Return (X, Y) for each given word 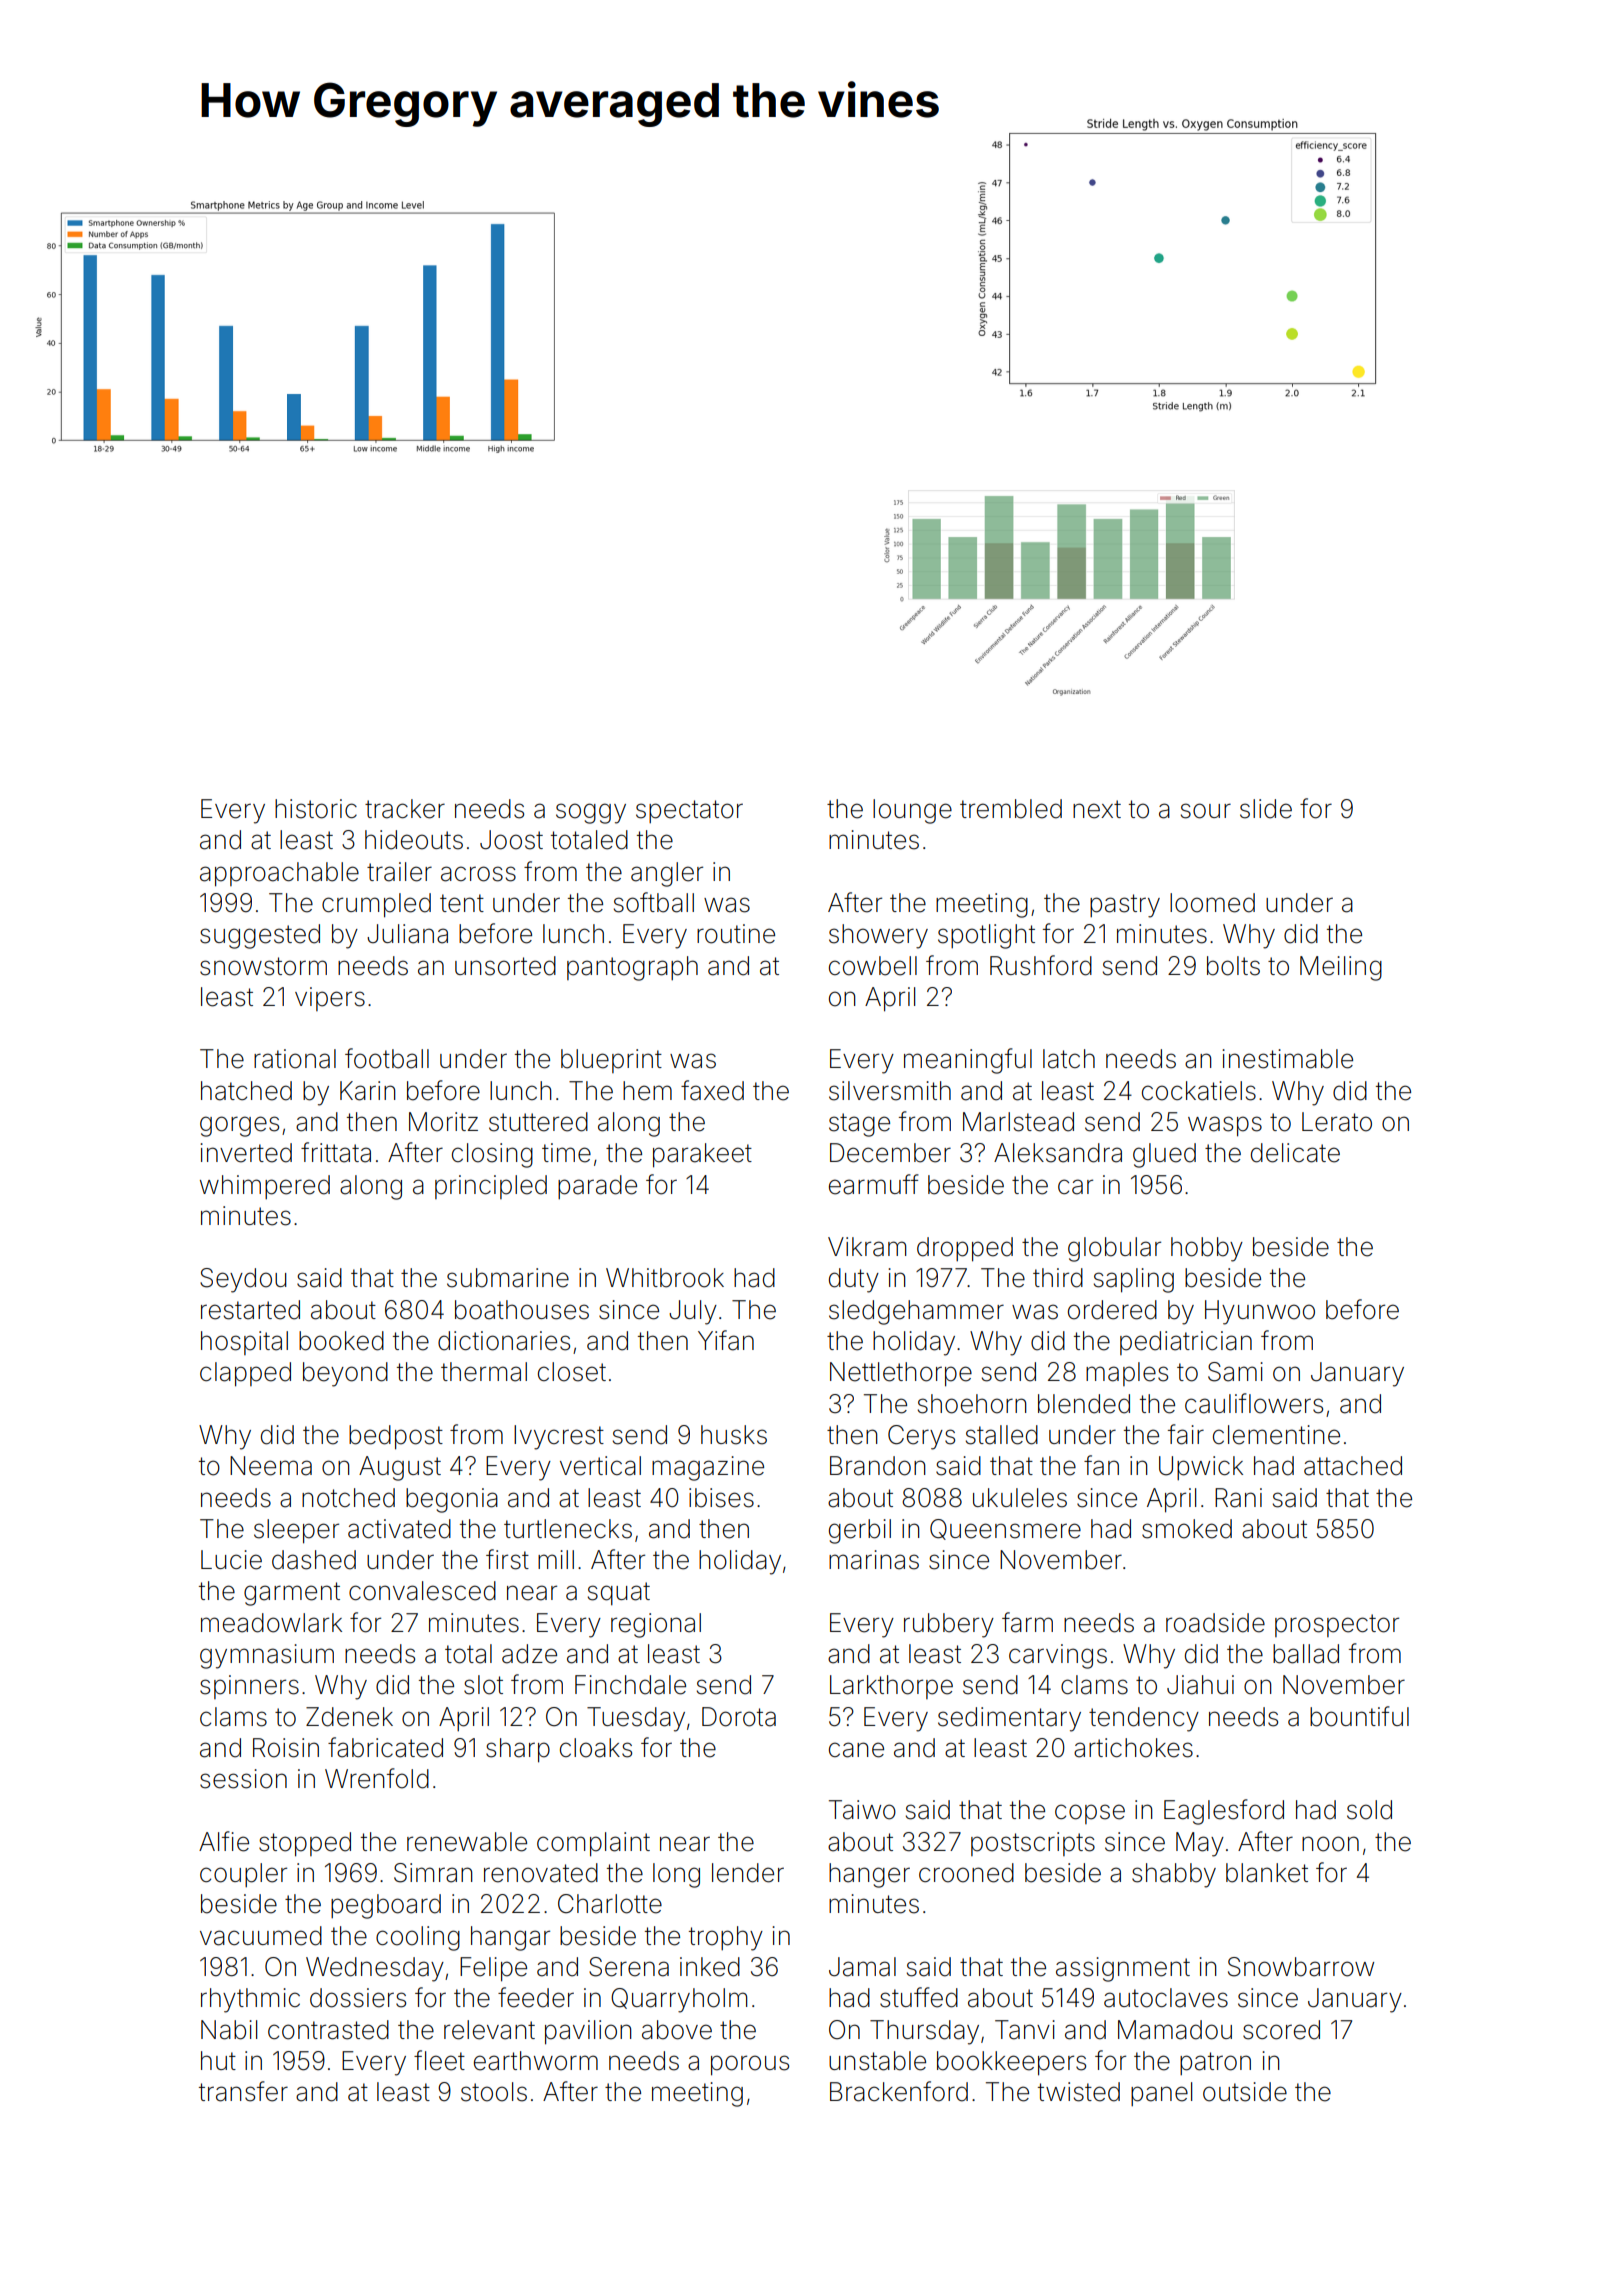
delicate (1295, 1153)
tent (462, 903)
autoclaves (1166, 1998)
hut (218, 2060)
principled (491, 1187)
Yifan (726, 1340)
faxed (712, 1090)
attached (1353, 1466)
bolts (1233, 966)
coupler (243, 1875)
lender (748, 1873)
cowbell (873, 966)
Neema (271, 1466)
